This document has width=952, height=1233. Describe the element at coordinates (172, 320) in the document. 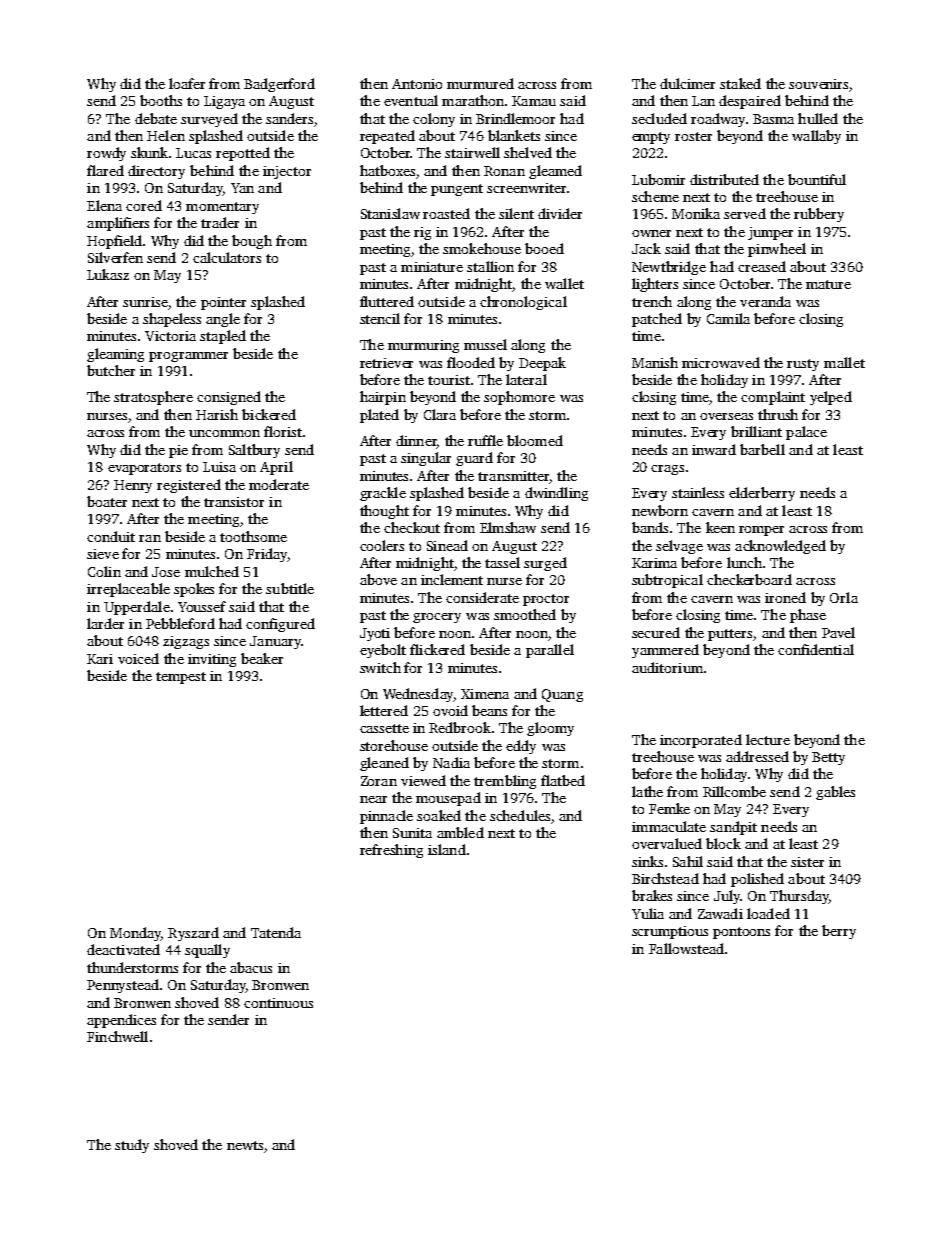

I see `shapeless` at that location.
